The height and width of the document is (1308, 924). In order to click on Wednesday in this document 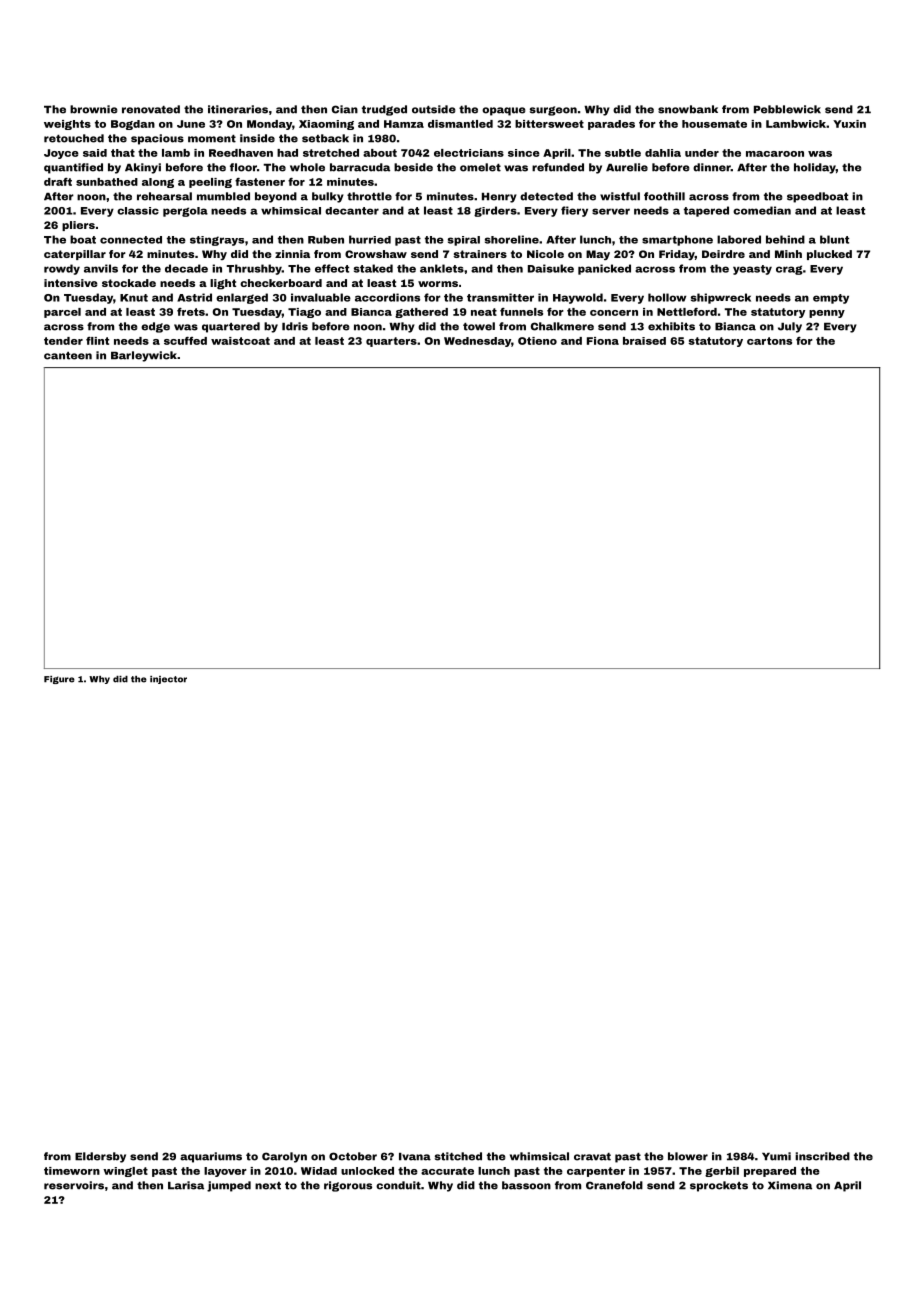, I will do `click(477, 342)`.
